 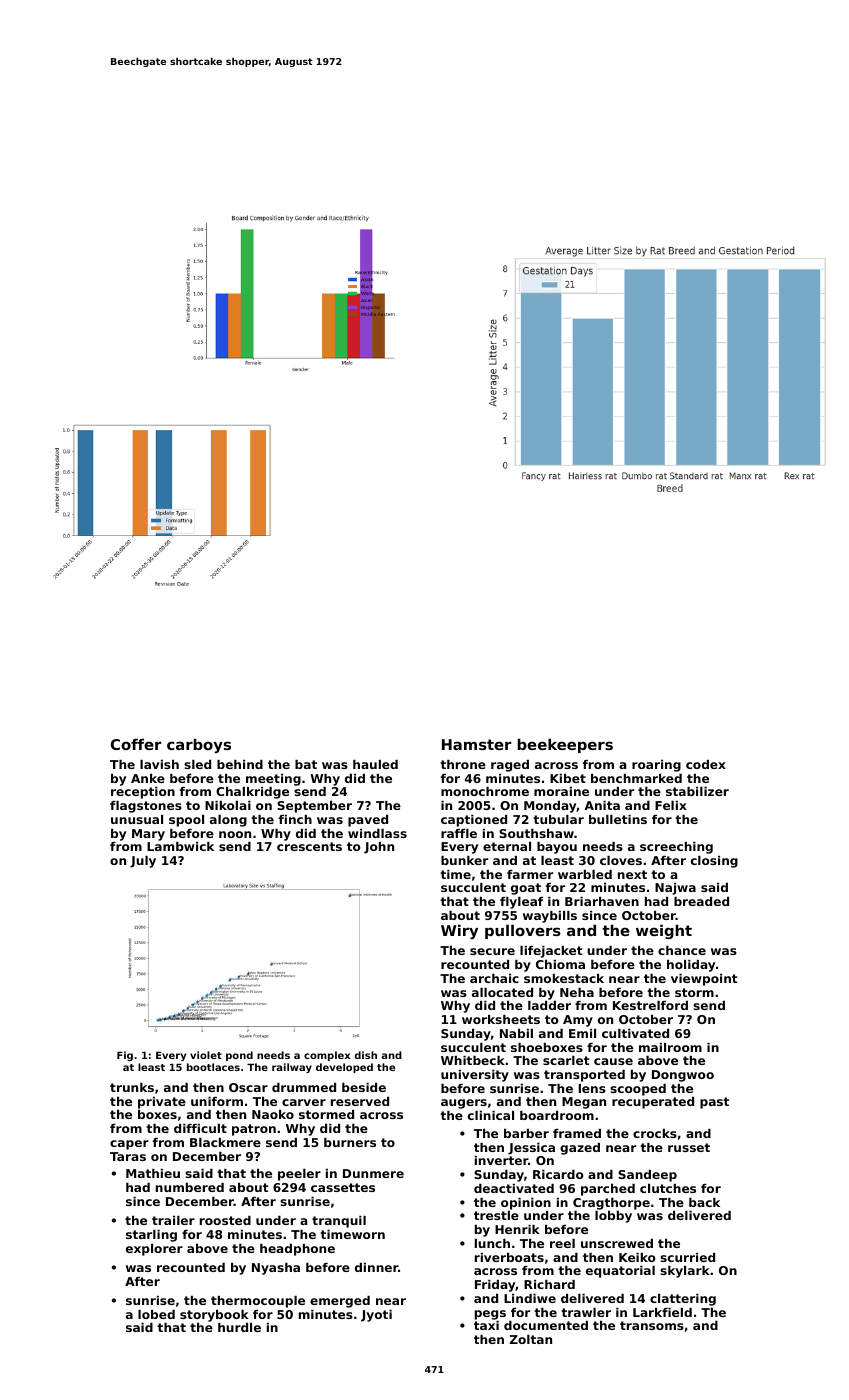 What do you see at coordinates (464, 1104) in the screenshot?
I see `augers` at bounding box center [464, 1104].
